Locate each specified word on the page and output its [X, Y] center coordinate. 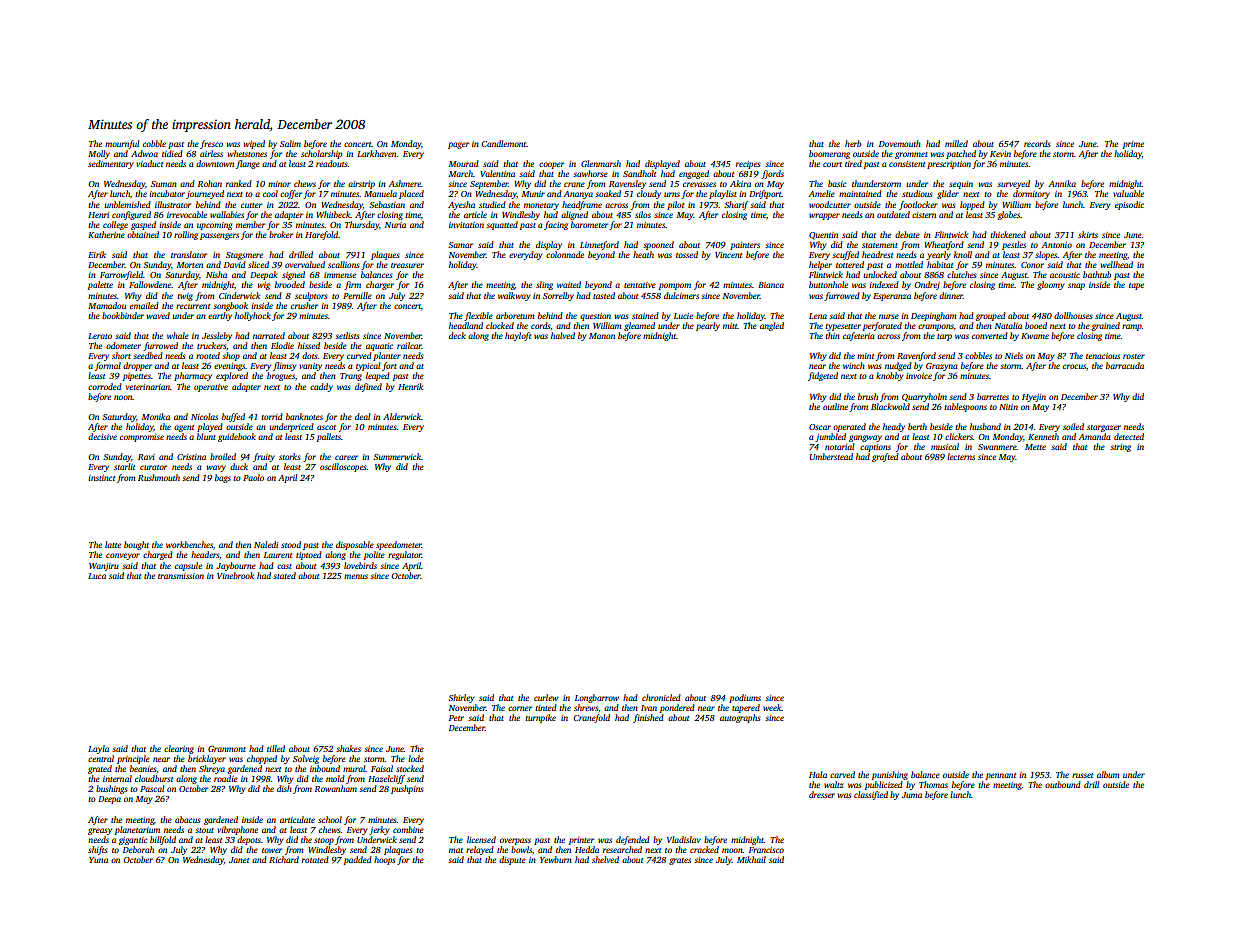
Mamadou [107, 305]
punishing [889, 775]
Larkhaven [377, 153]
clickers [959, 436]
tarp [944, 337]
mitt [730, 326]
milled [956, 143]
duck [239, 466]
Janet [239, 860]
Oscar [820, 427]
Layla [98, 749]
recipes [748, 165]
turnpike [540, 718]
